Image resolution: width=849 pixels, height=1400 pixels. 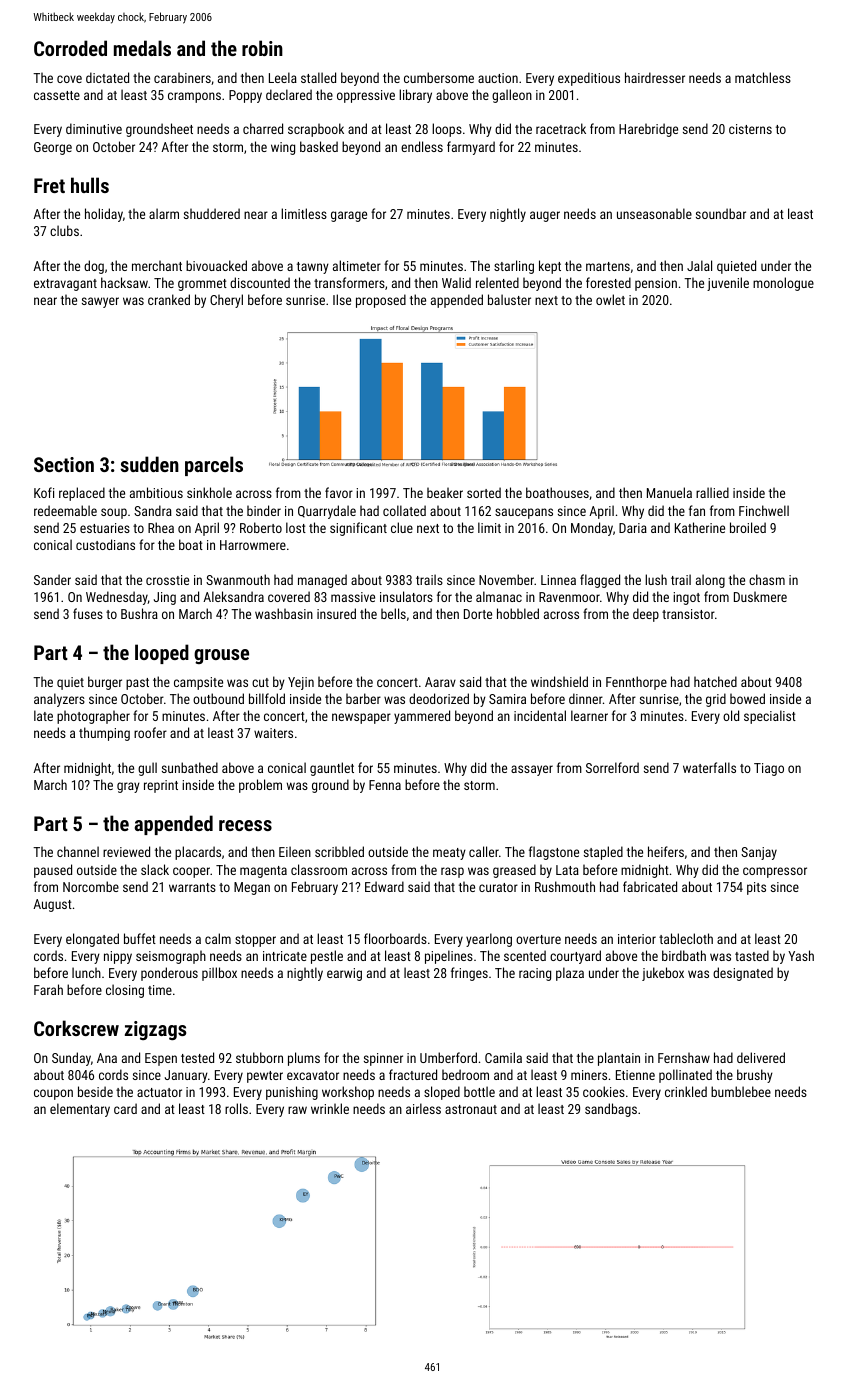 I want to click on Corkscrew, so click(x=76, y=1028).
